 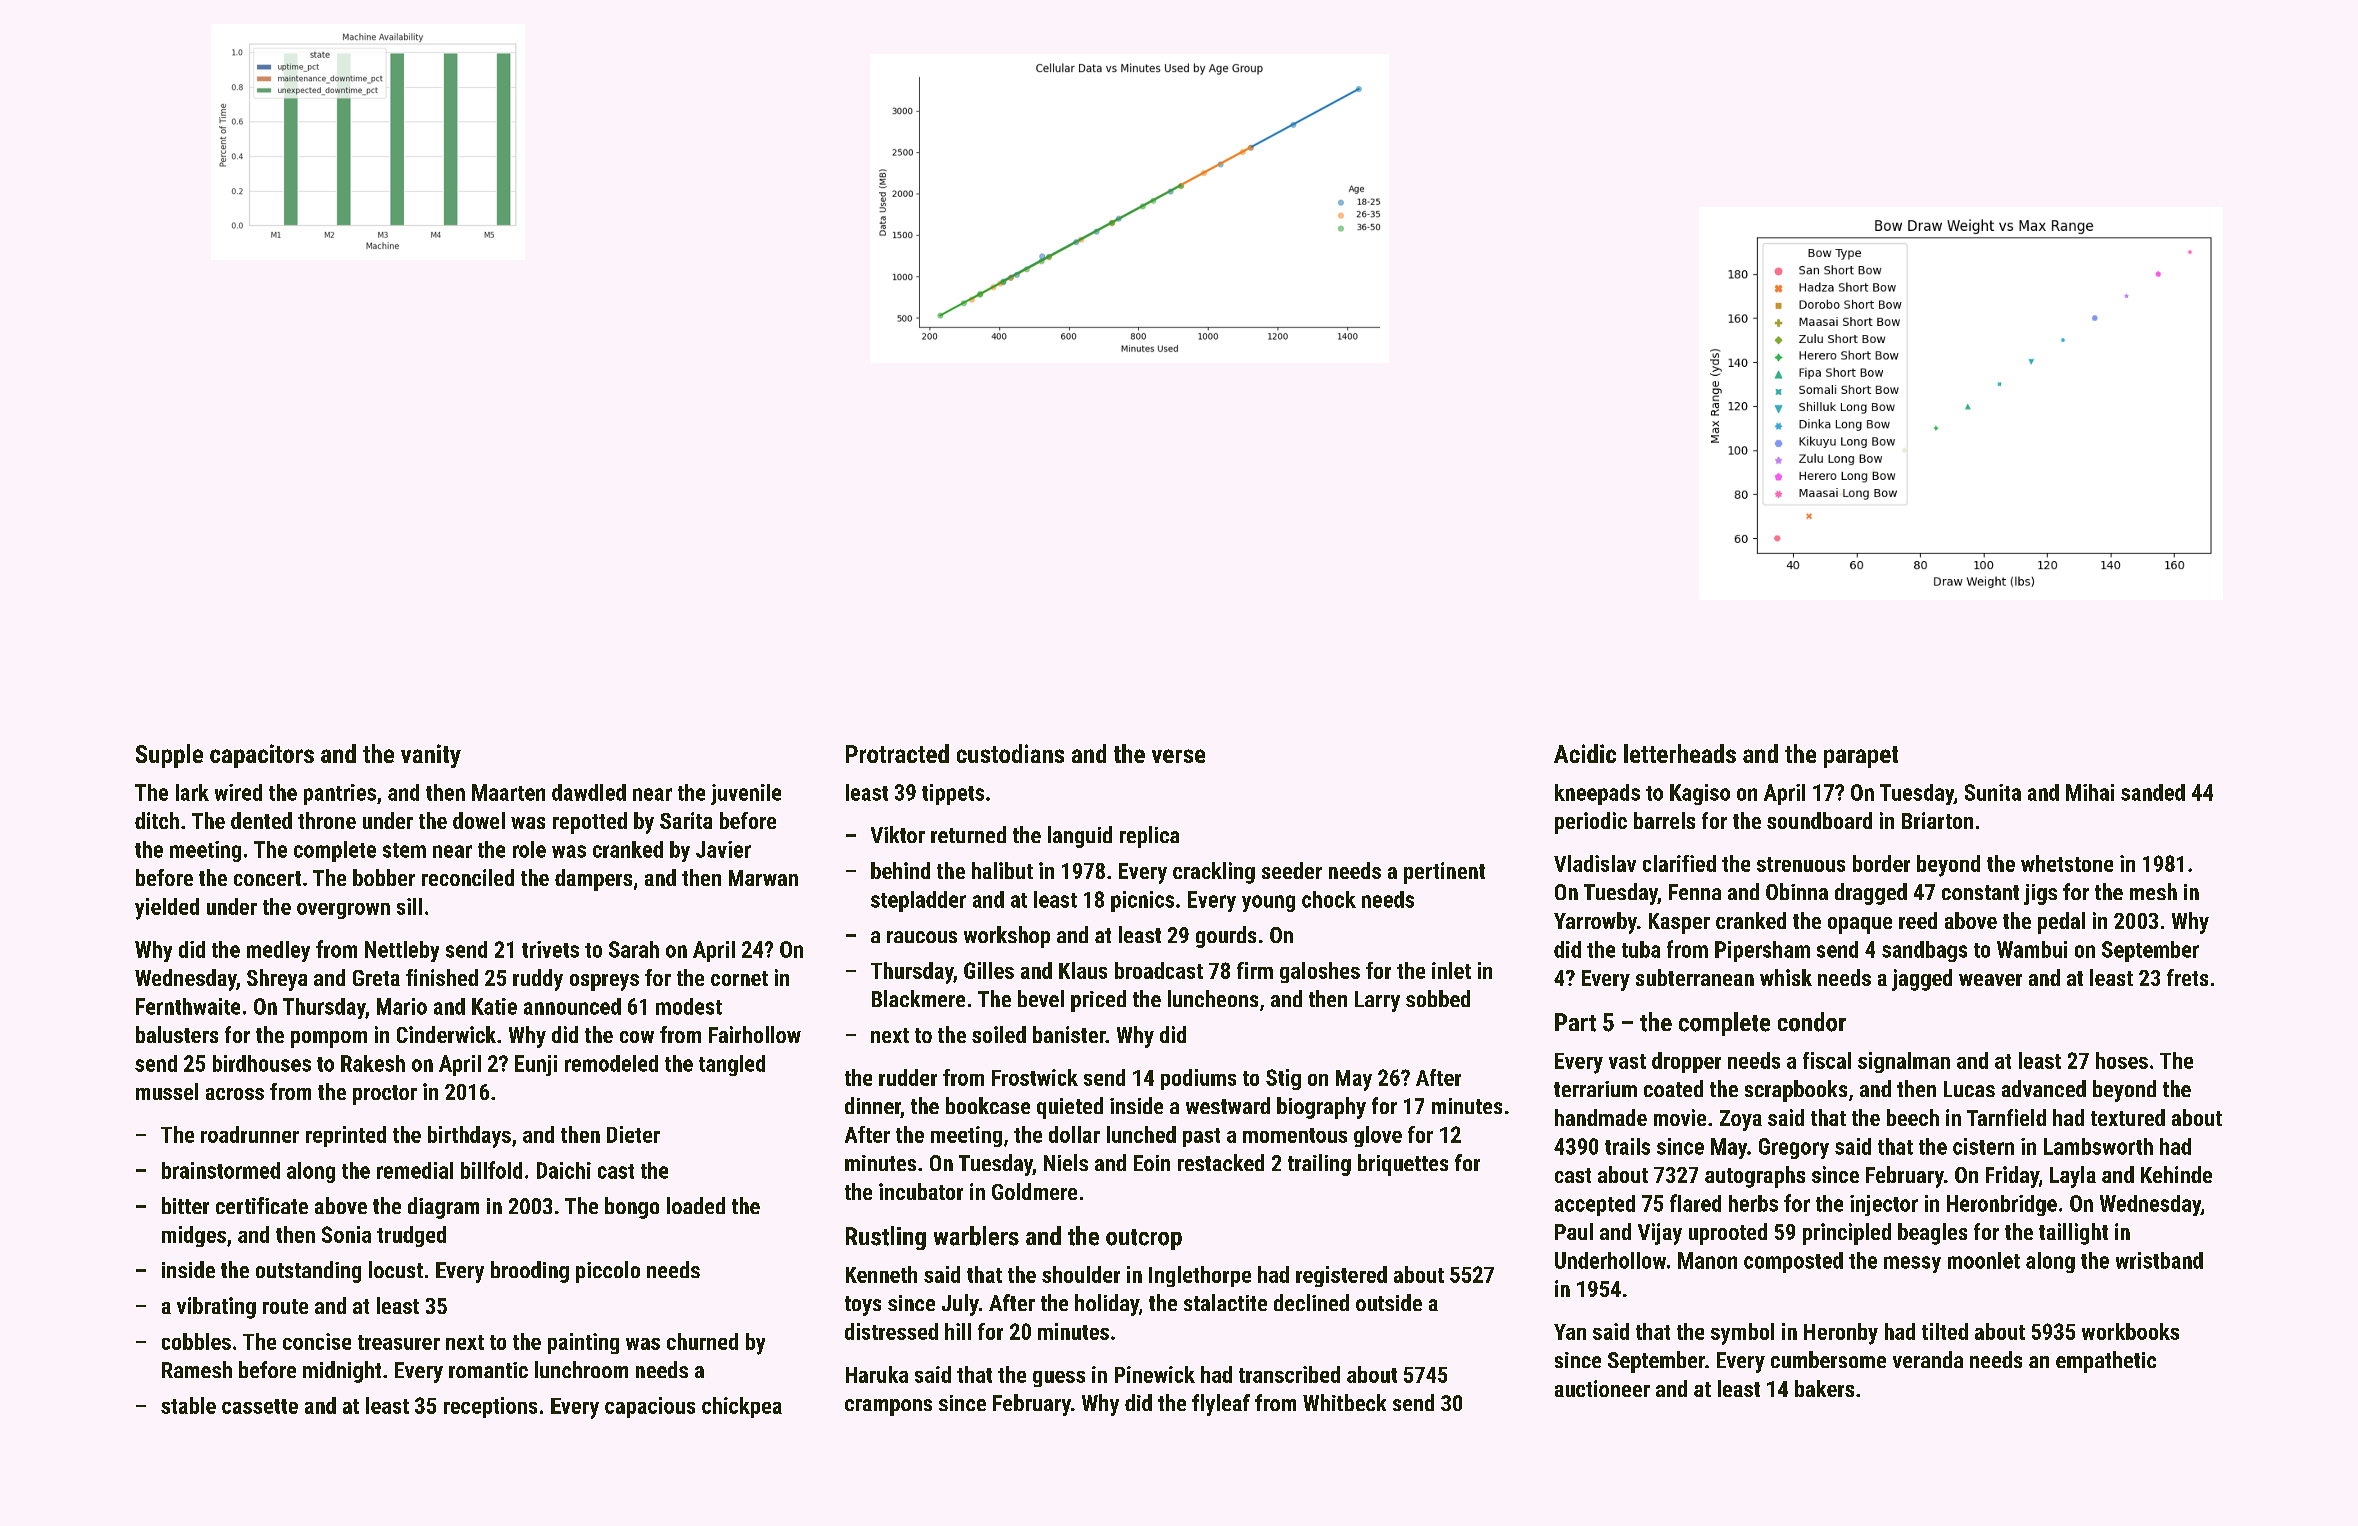 What do you see at coordinates (1861, 757) in the image?
I see `parapet` at bounding box center [1861, 757].
